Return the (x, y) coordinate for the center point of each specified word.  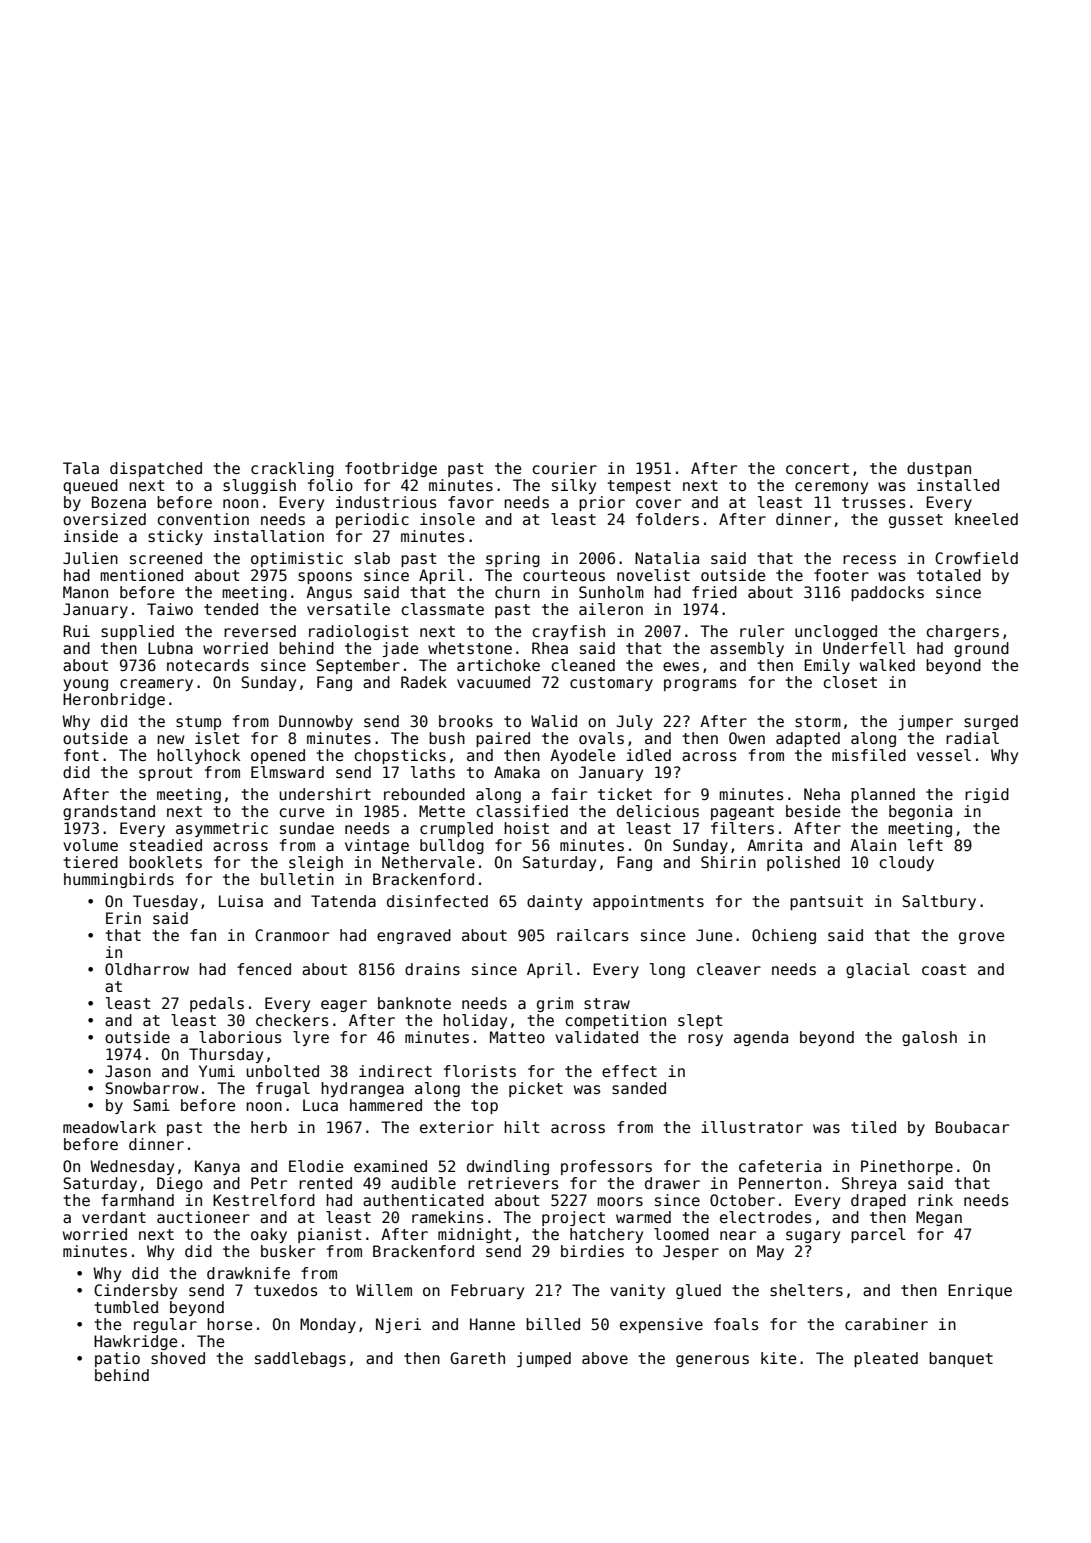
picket (536, 1089)
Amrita (774, 845)
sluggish (259, 486)
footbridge (391, 469)
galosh (929, 1038)
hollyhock (198, 756)
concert (817, 468)
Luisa (241, 901)
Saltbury (939, 902)
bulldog (452, 846)
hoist (526, 828)
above (605, 1358)
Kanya (217, 1167)
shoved (178, 1358)
